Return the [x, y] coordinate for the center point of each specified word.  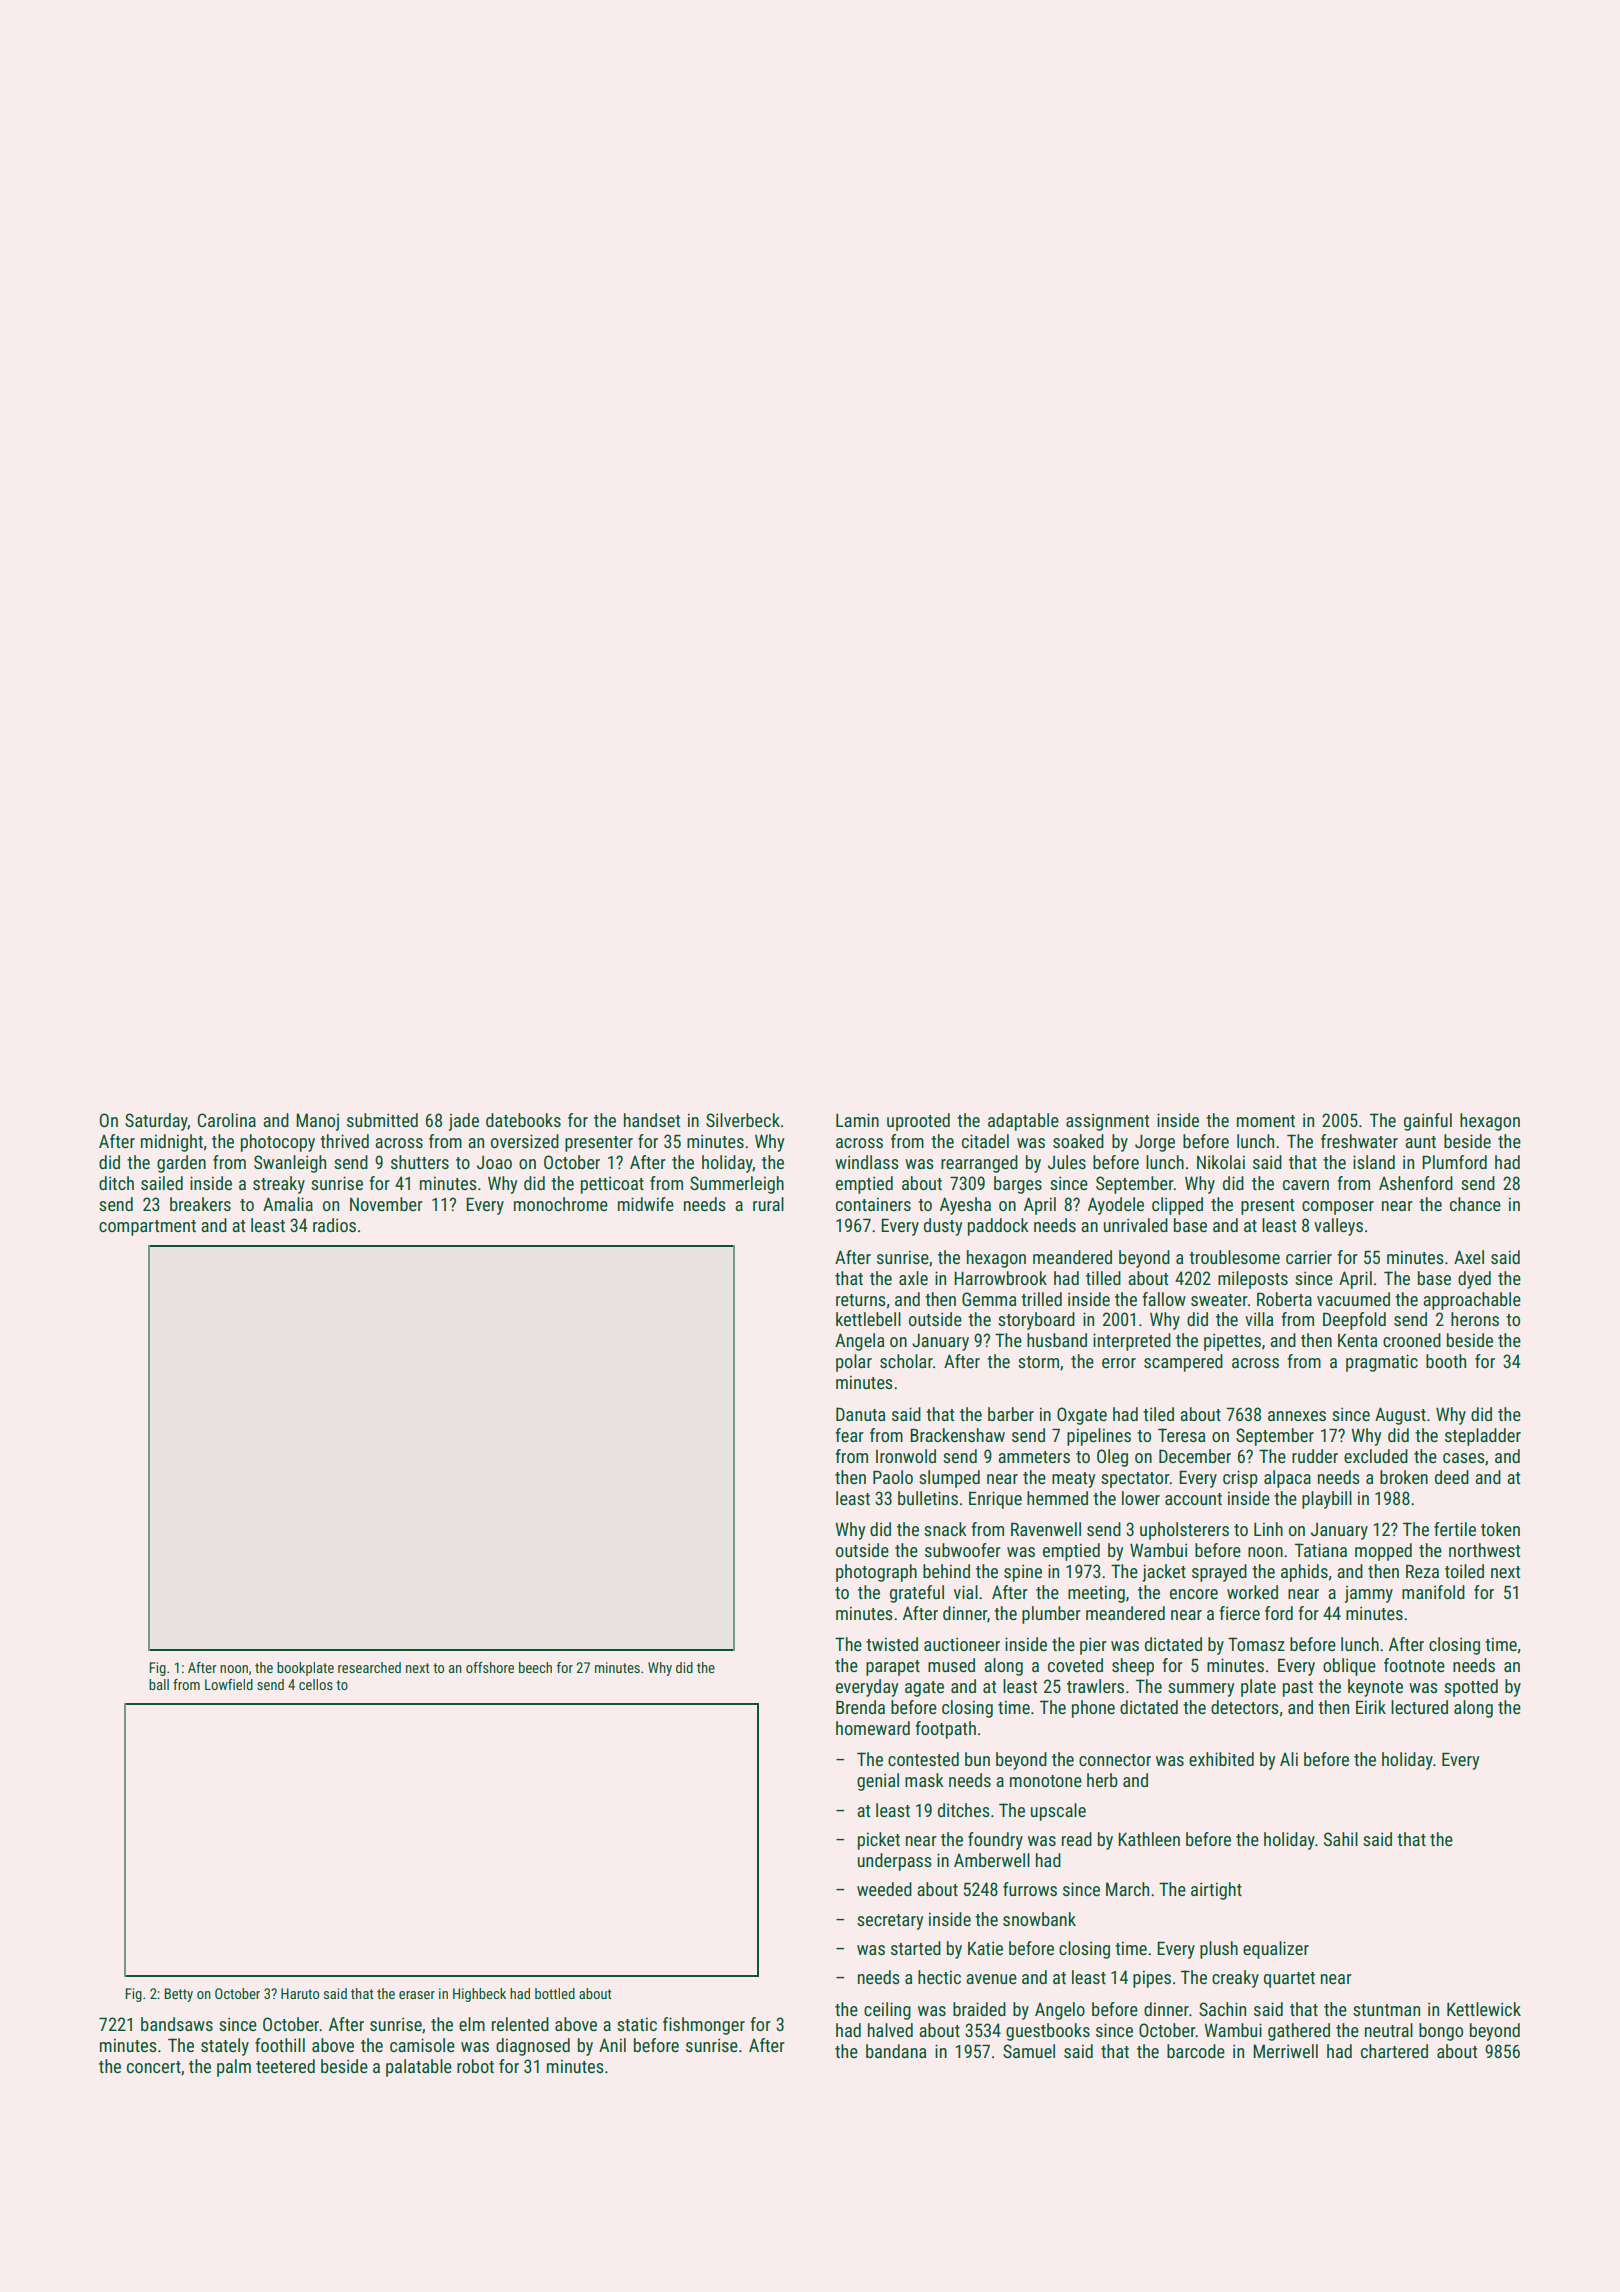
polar [854, 1363]
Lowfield [229, 1684]
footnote [1414, 1665]
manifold [1433, 1592]
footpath [945, 1730]
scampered [1183, 1363]
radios [334, 1225]
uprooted [918, 1122]
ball [159, 1684]
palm [234, 2068]
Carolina [227, 1120]
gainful [1428, 1122]
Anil [612, 2045]
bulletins [928, 1498]
